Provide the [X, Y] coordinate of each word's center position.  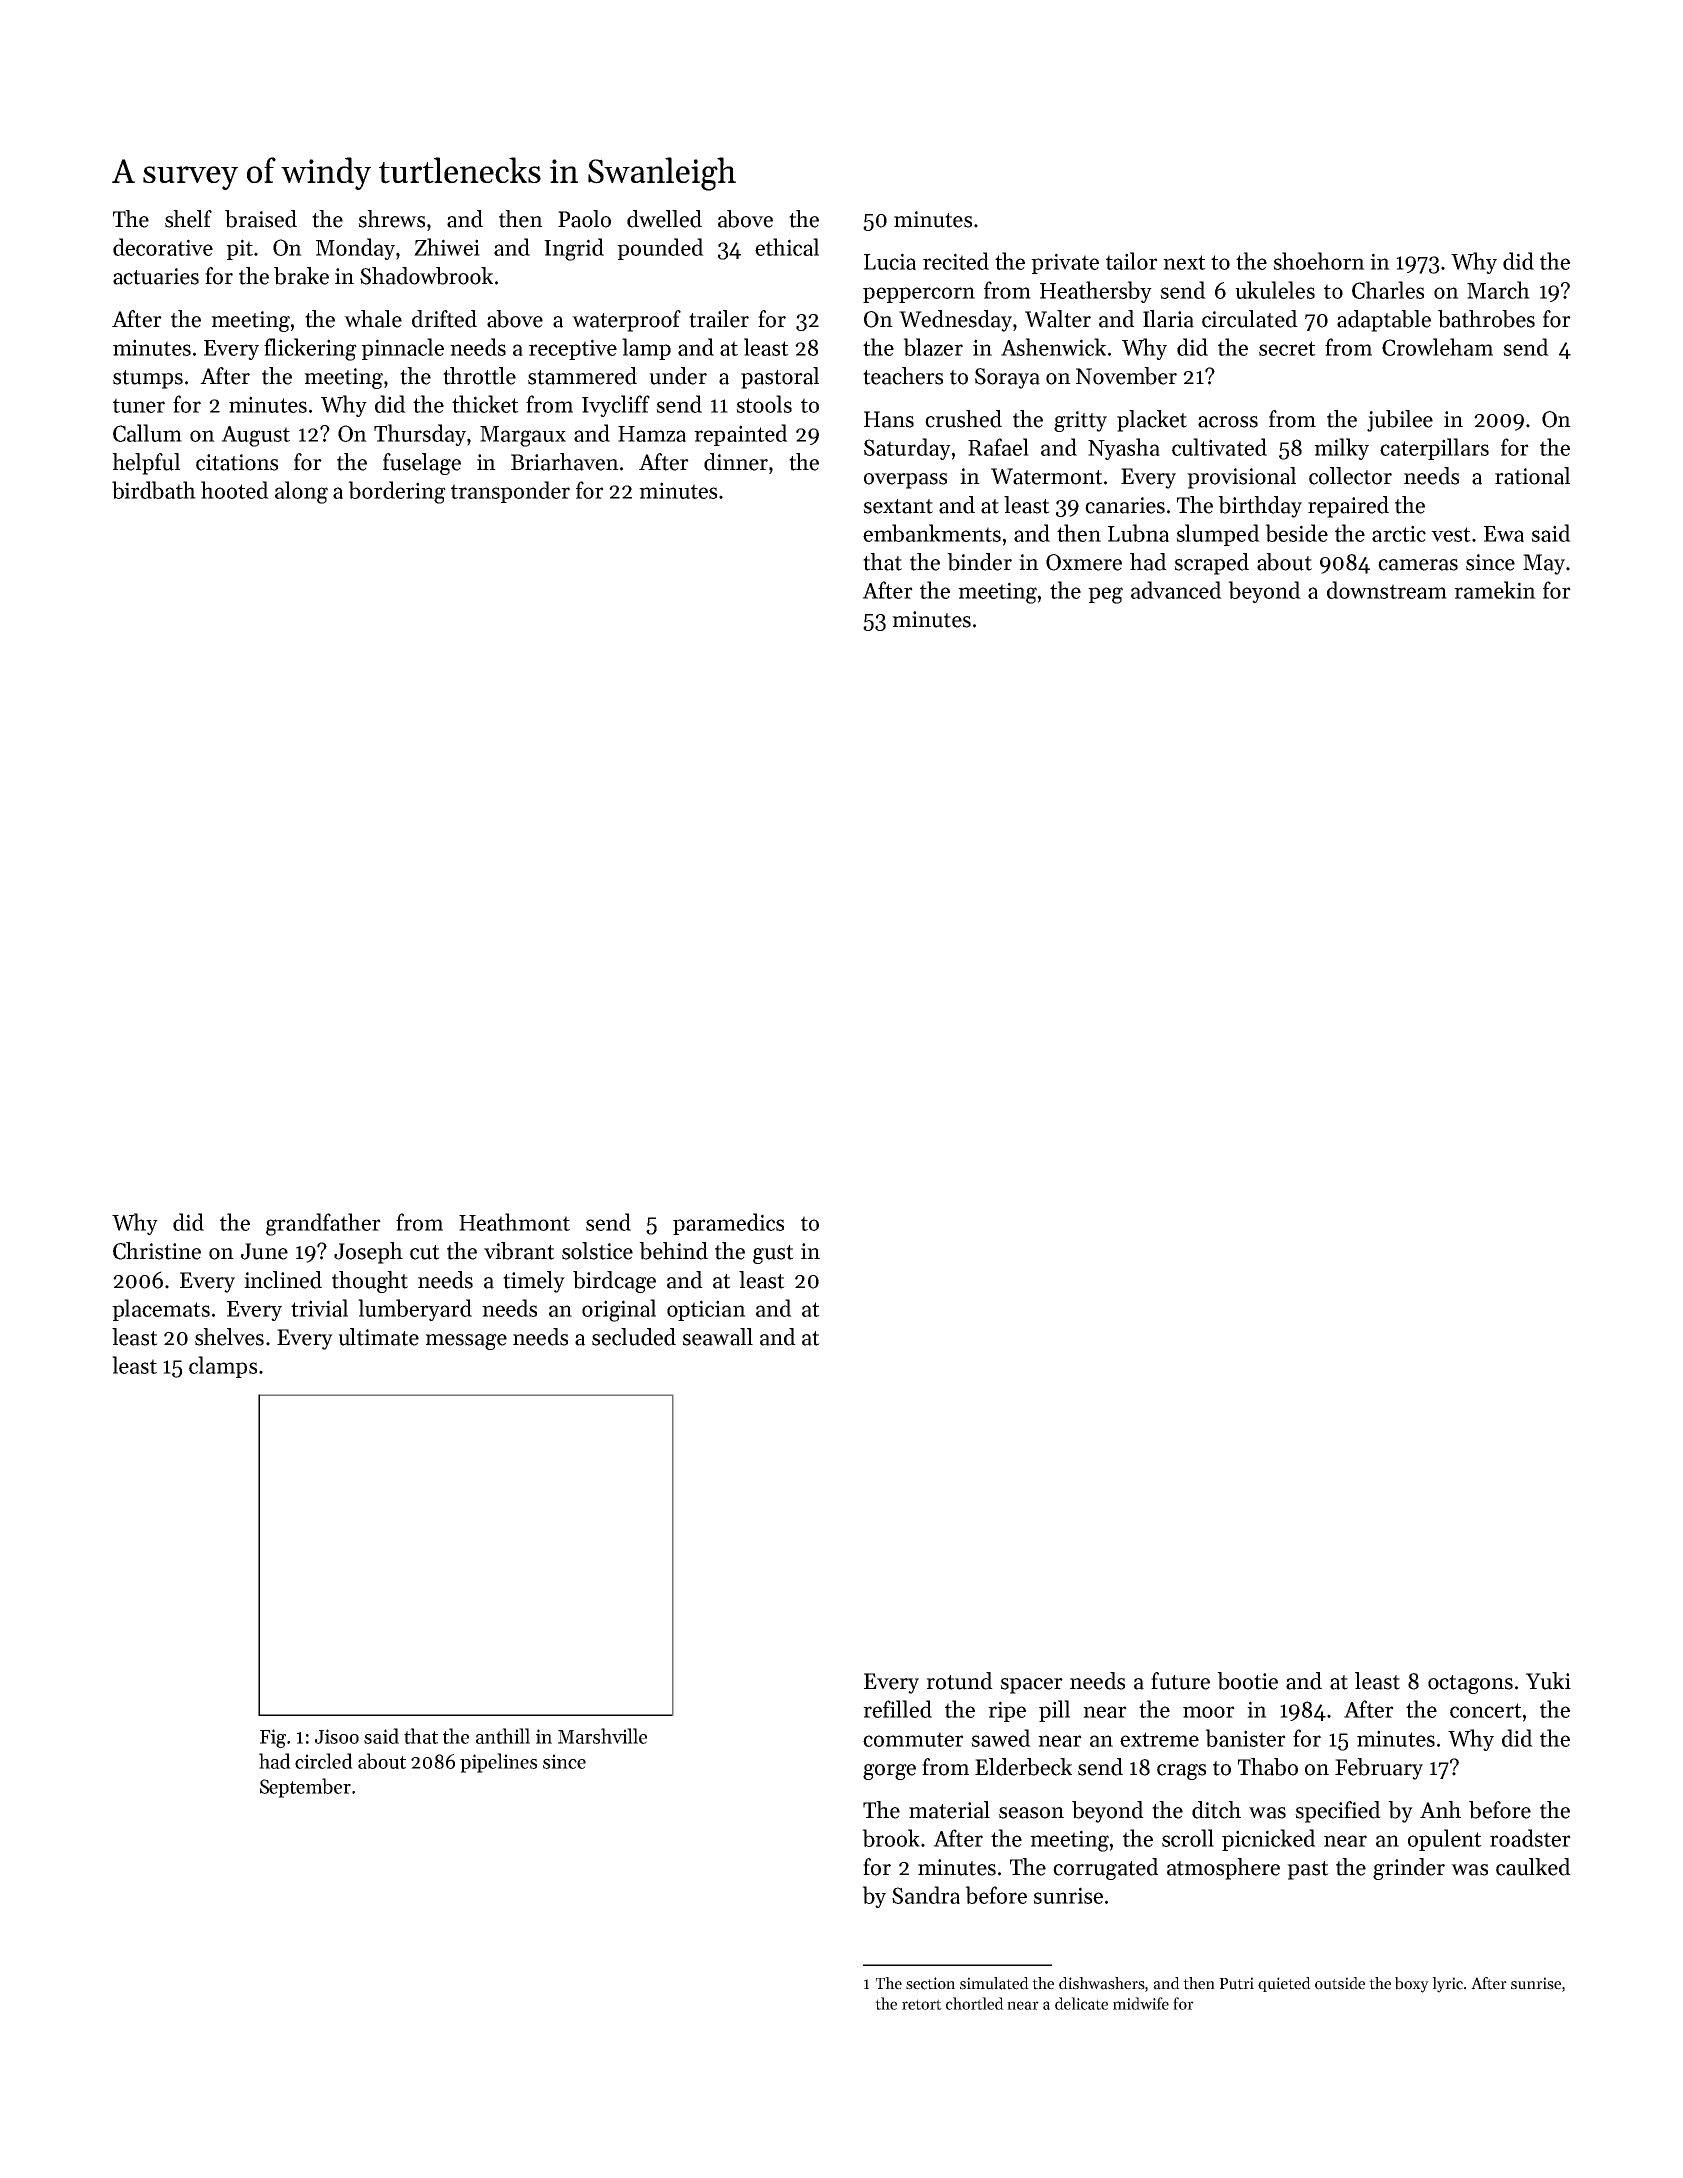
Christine [157, 1251]
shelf [188, 219]
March [1498, 290]
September [305, 1788]
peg [1105, 595]
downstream [1387, 590]
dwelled [664, 219]
